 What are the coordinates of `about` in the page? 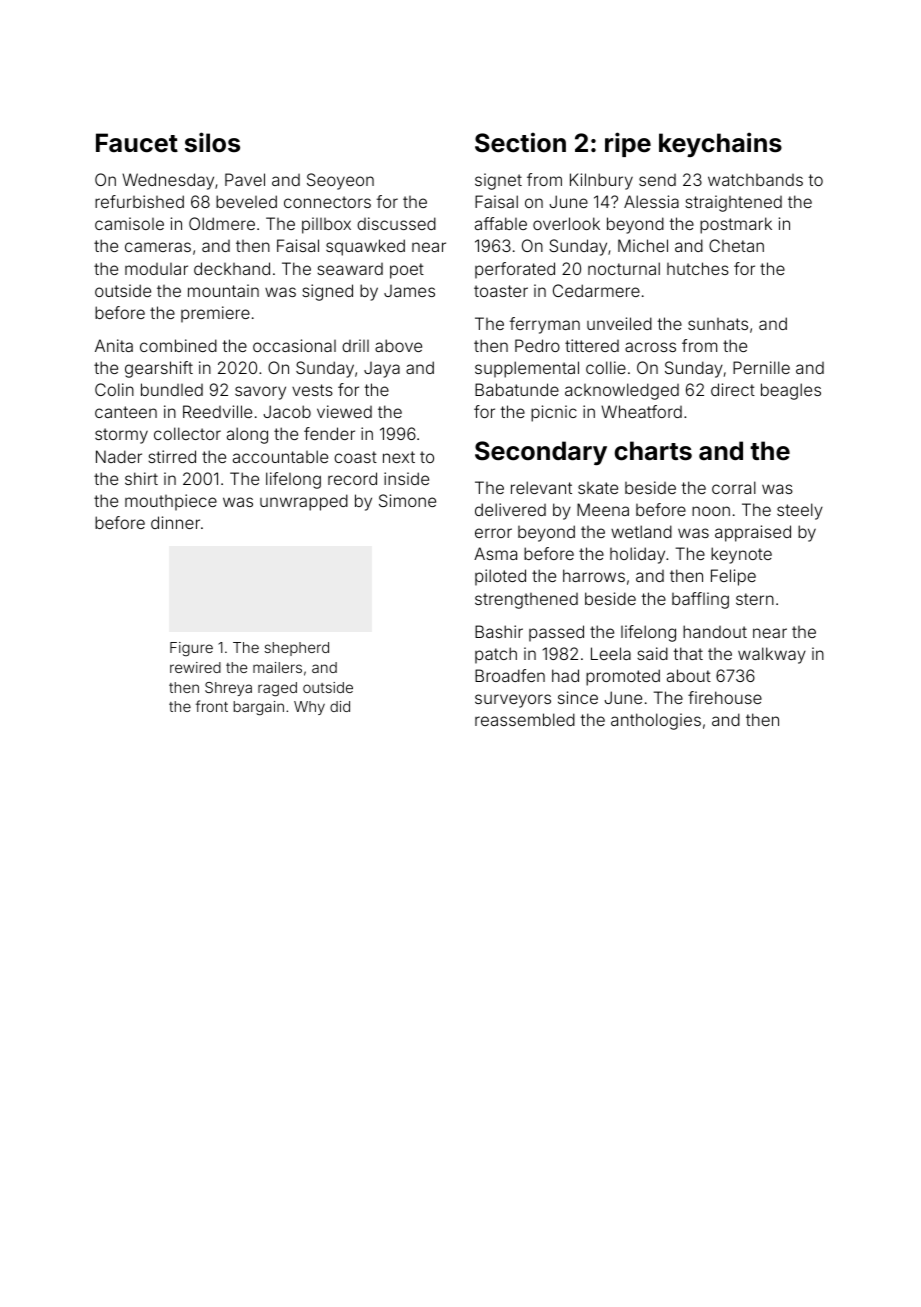 It's located at (689, 675).
